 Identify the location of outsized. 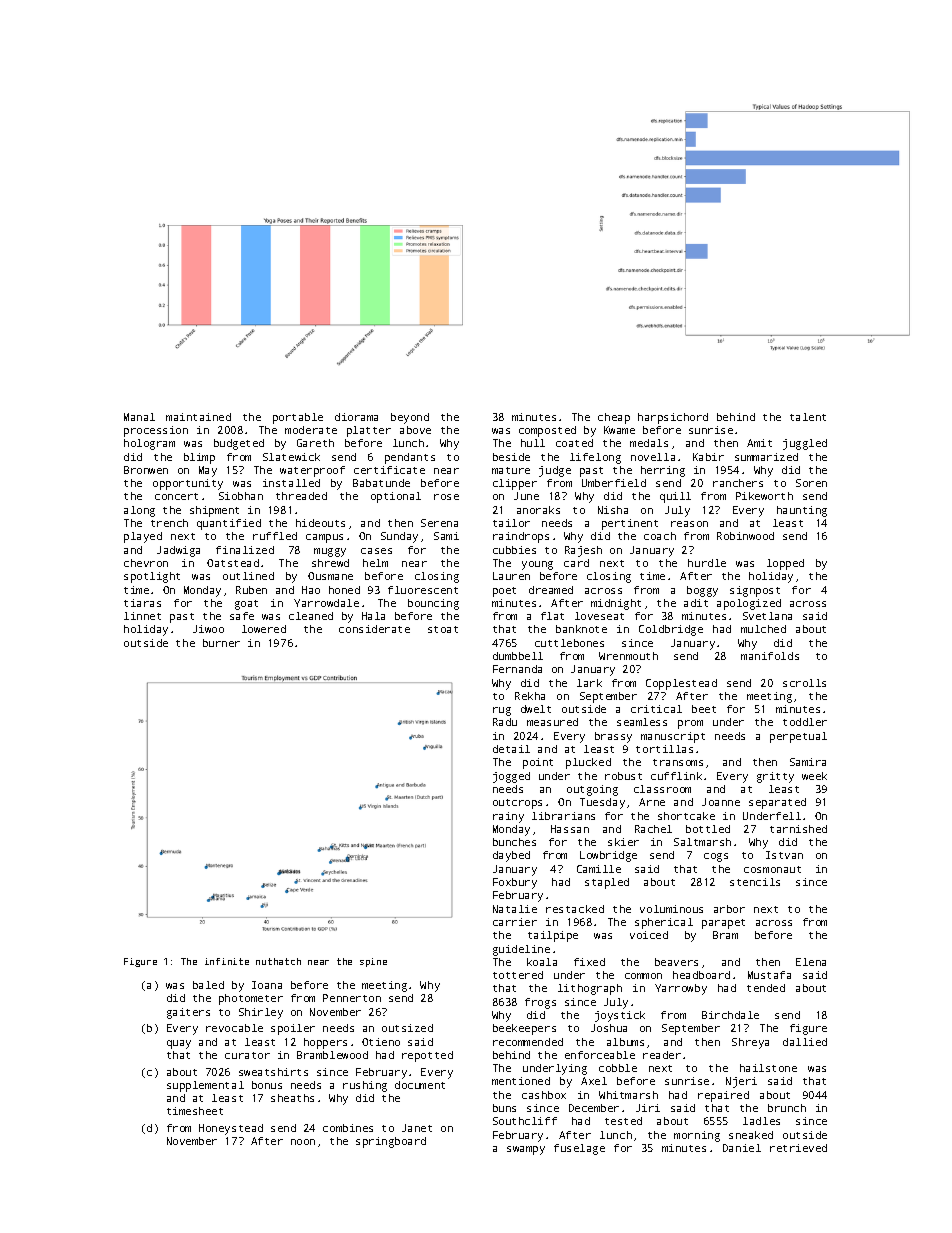
(407, 1028).
